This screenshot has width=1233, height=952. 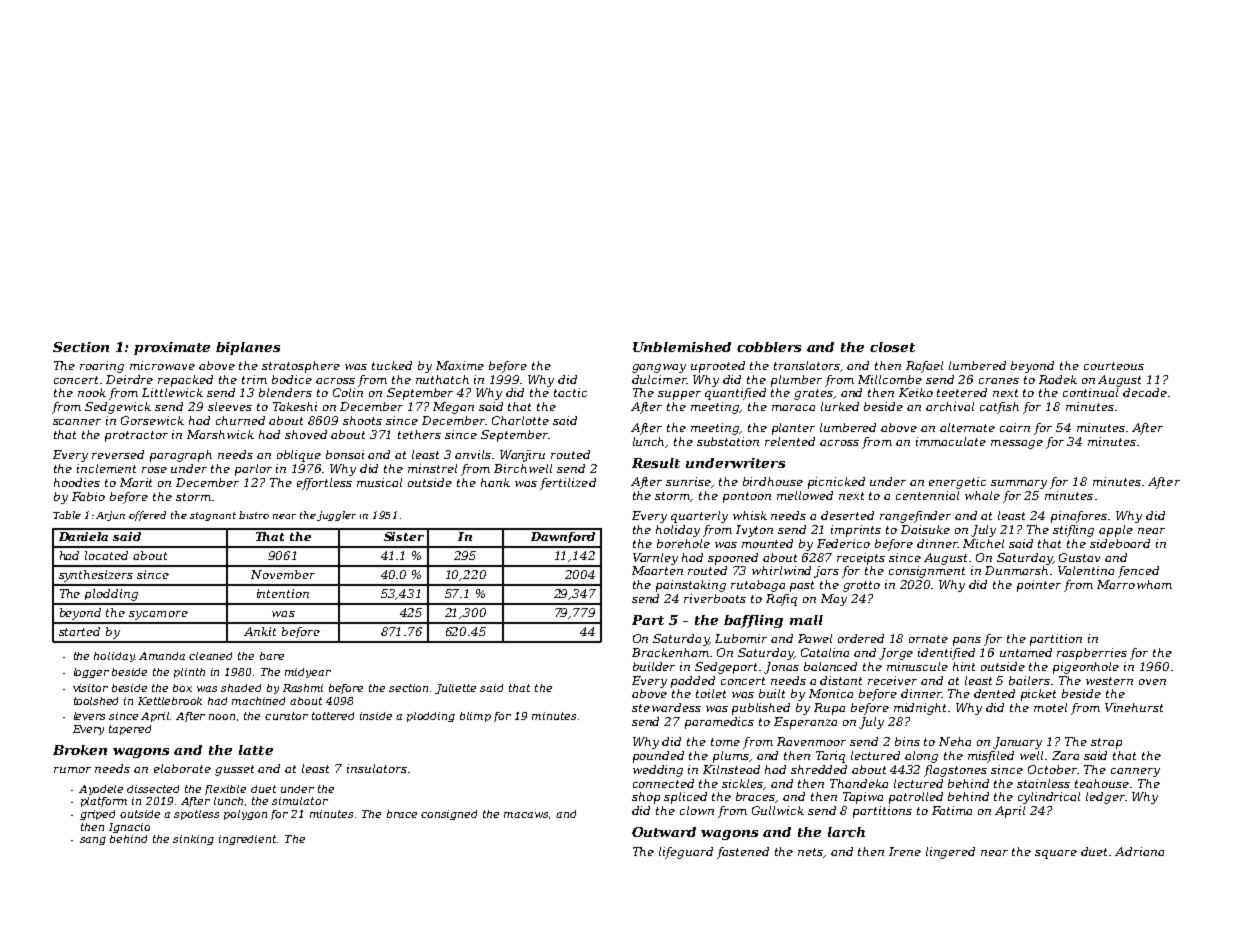 What do you see at coordinates (455, 689) in the screenshot?
I see `Juliette` at bounding box center [455, 689].
